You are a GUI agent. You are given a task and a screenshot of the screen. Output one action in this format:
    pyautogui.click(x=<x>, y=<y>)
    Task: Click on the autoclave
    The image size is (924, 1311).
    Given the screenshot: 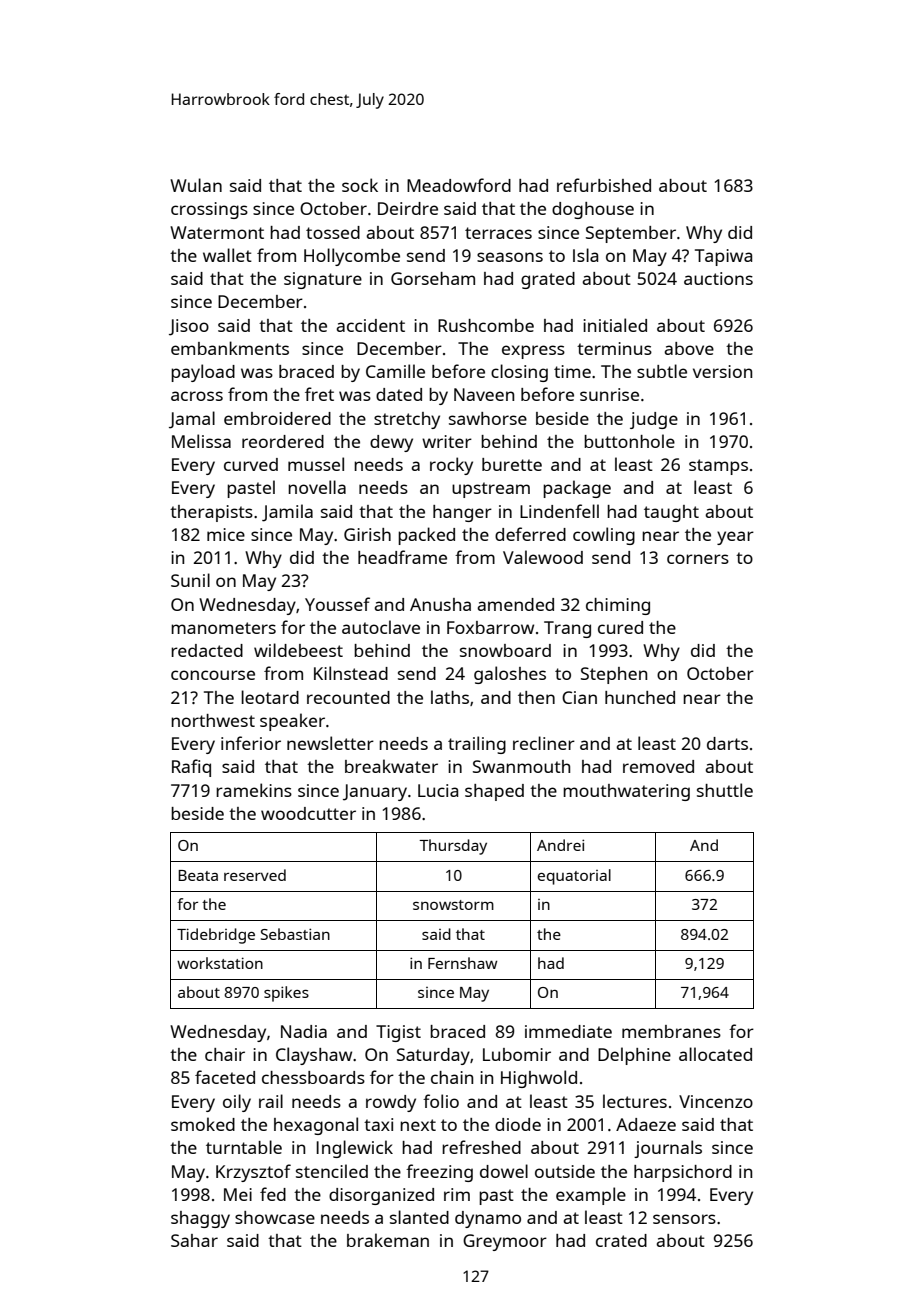 What is the action you would take?
    pyautogui.click(x=381, y=627)
